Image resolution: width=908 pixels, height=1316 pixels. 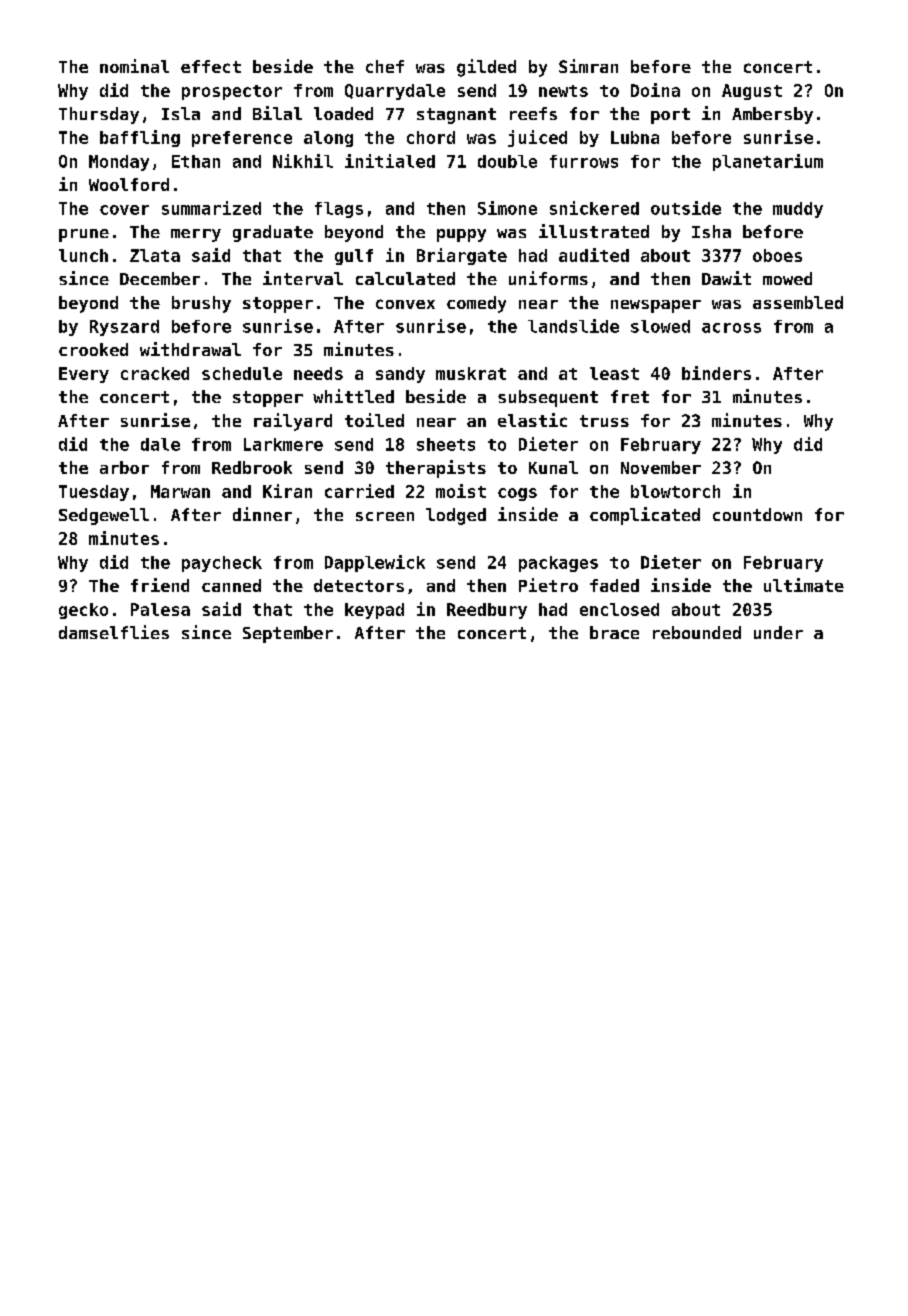 I want to click on Simran, so click(x=588, y=66).
